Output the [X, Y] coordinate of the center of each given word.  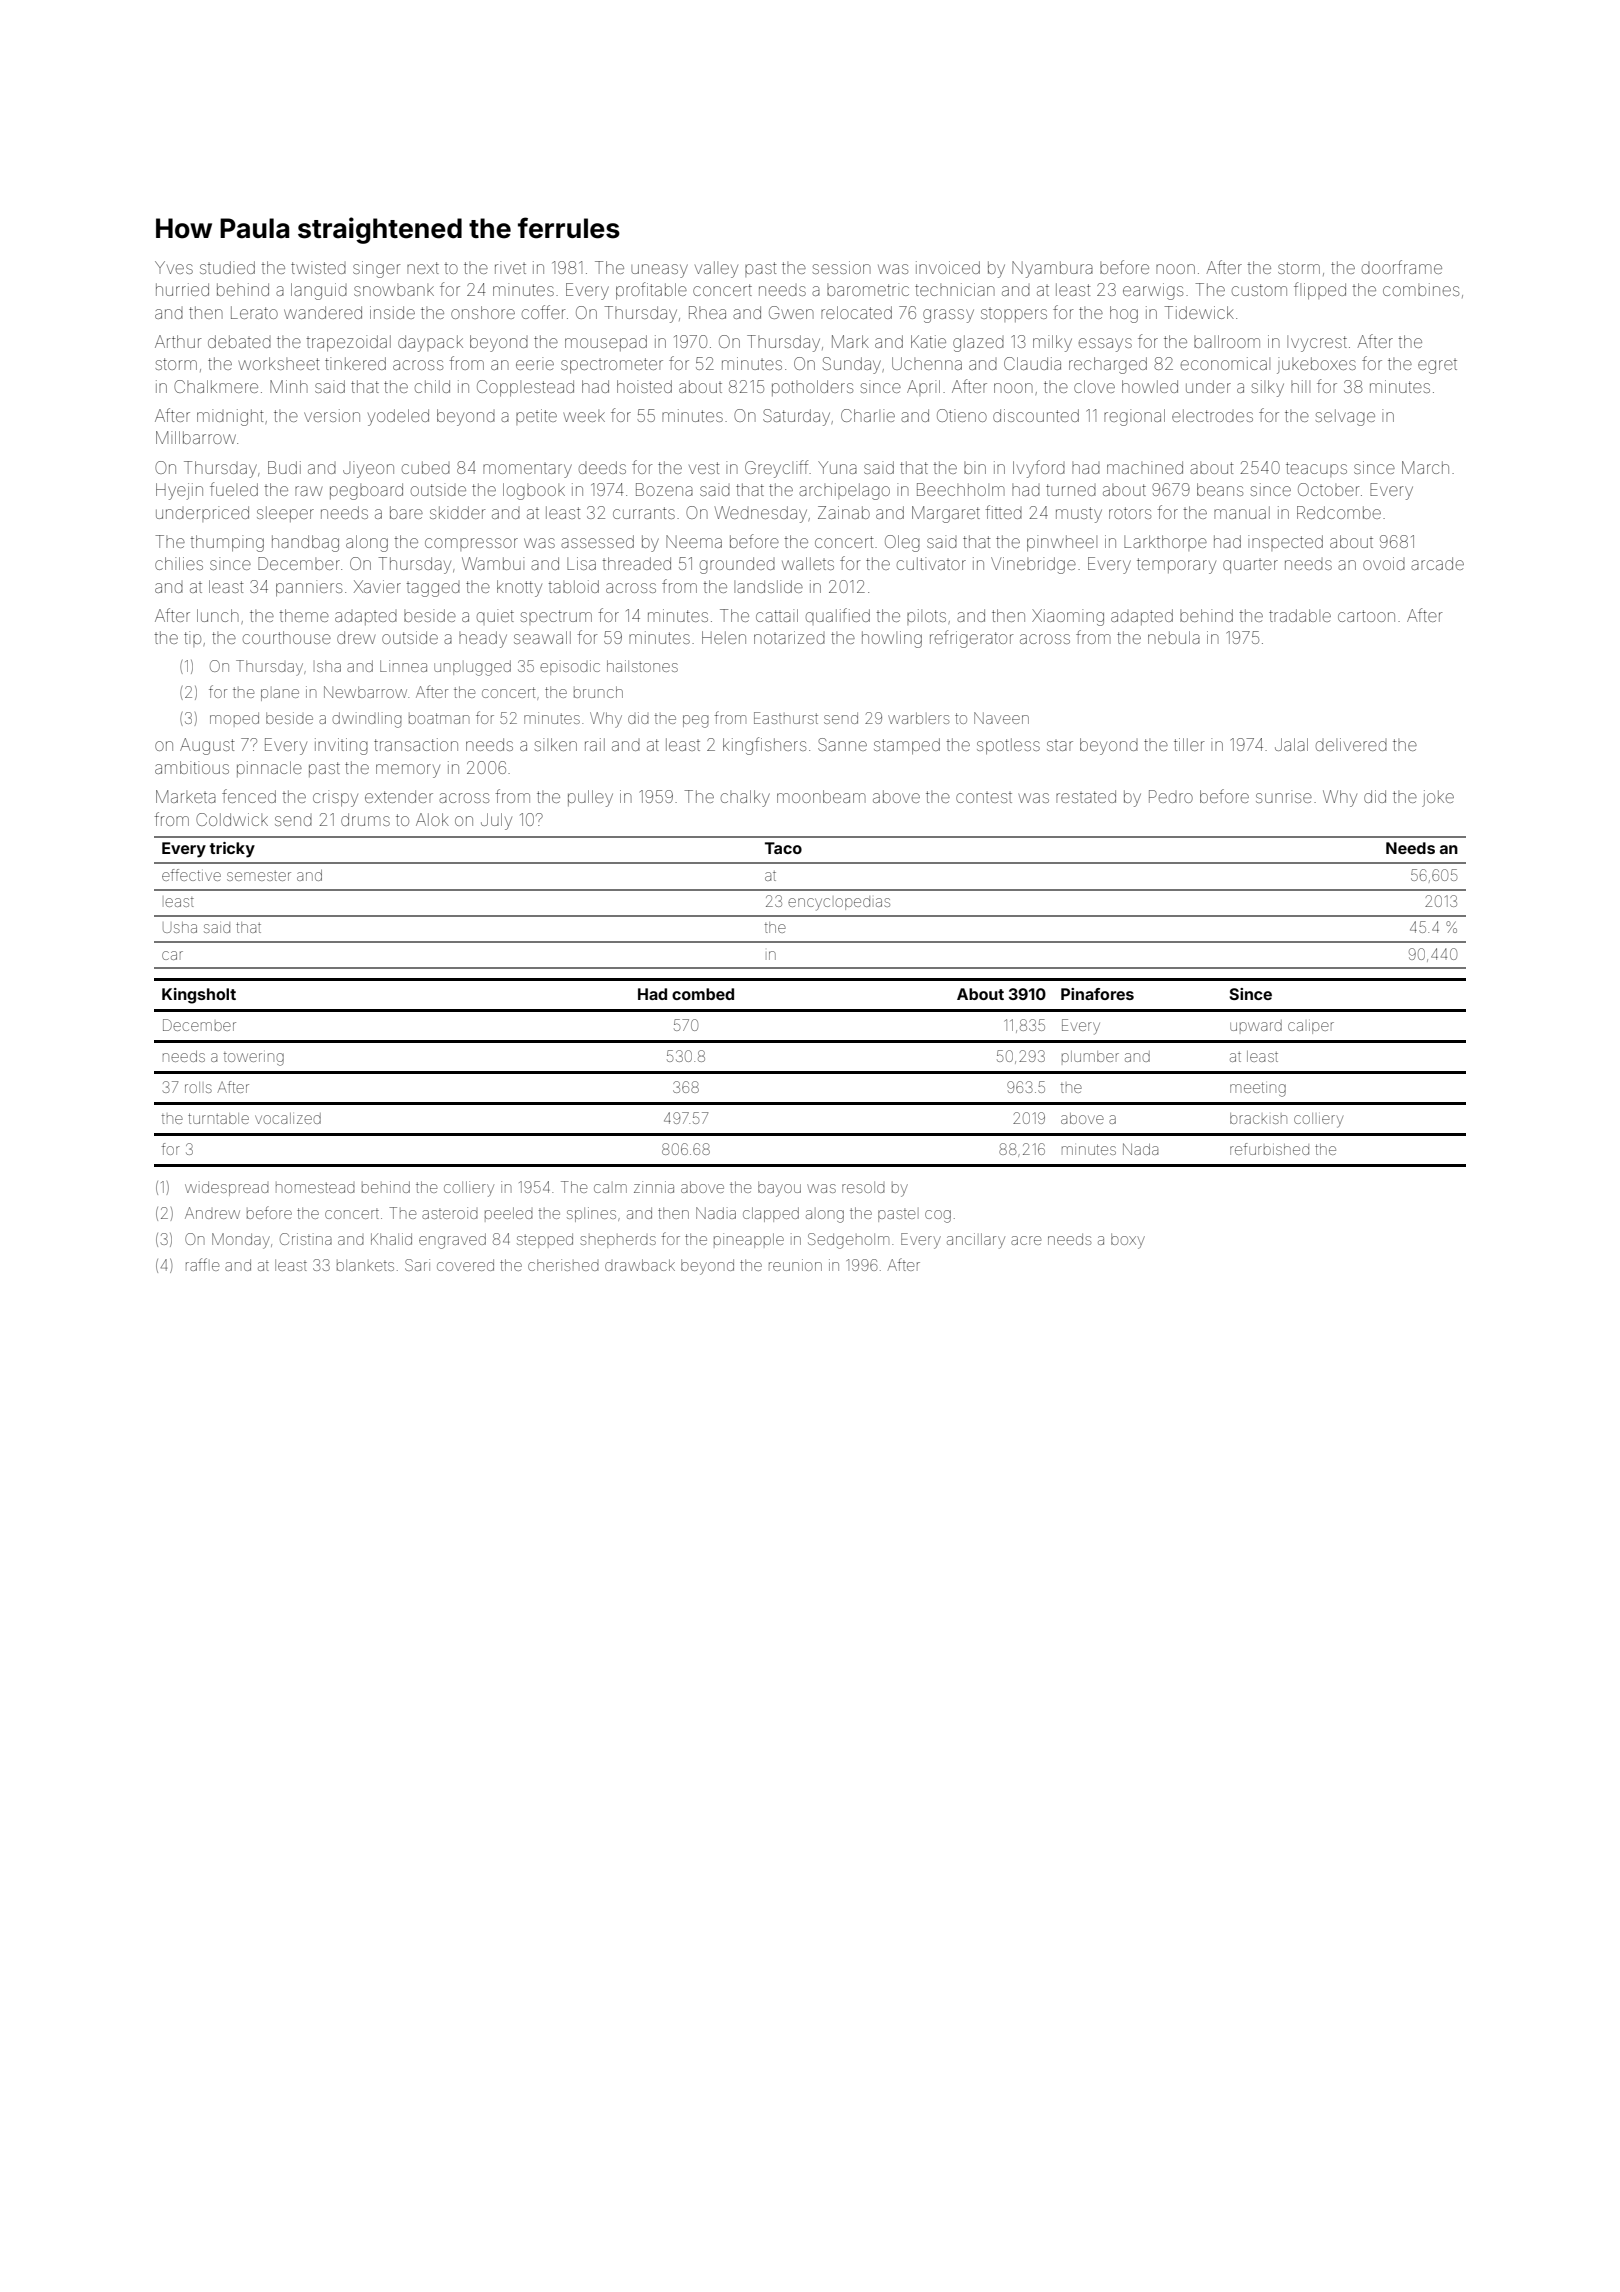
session [842, 267]
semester [259, 876]
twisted [318, 267]
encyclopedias [839, 903]
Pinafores [1097, 994]
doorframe [1402, 267]
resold [863, 1187]
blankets [365, 1265]
